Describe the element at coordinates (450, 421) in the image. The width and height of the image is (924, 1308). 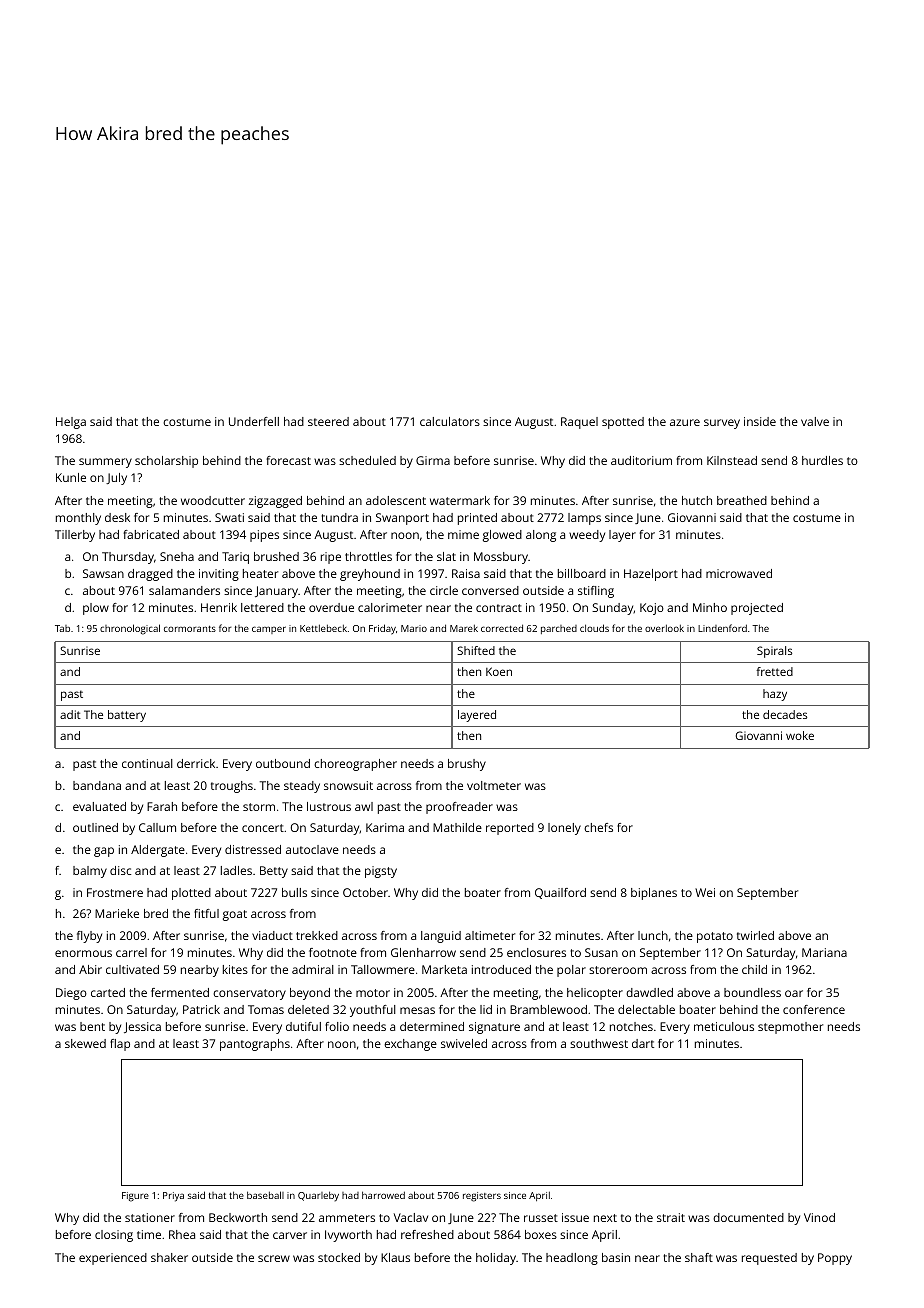
I see `calculators` at that location.
